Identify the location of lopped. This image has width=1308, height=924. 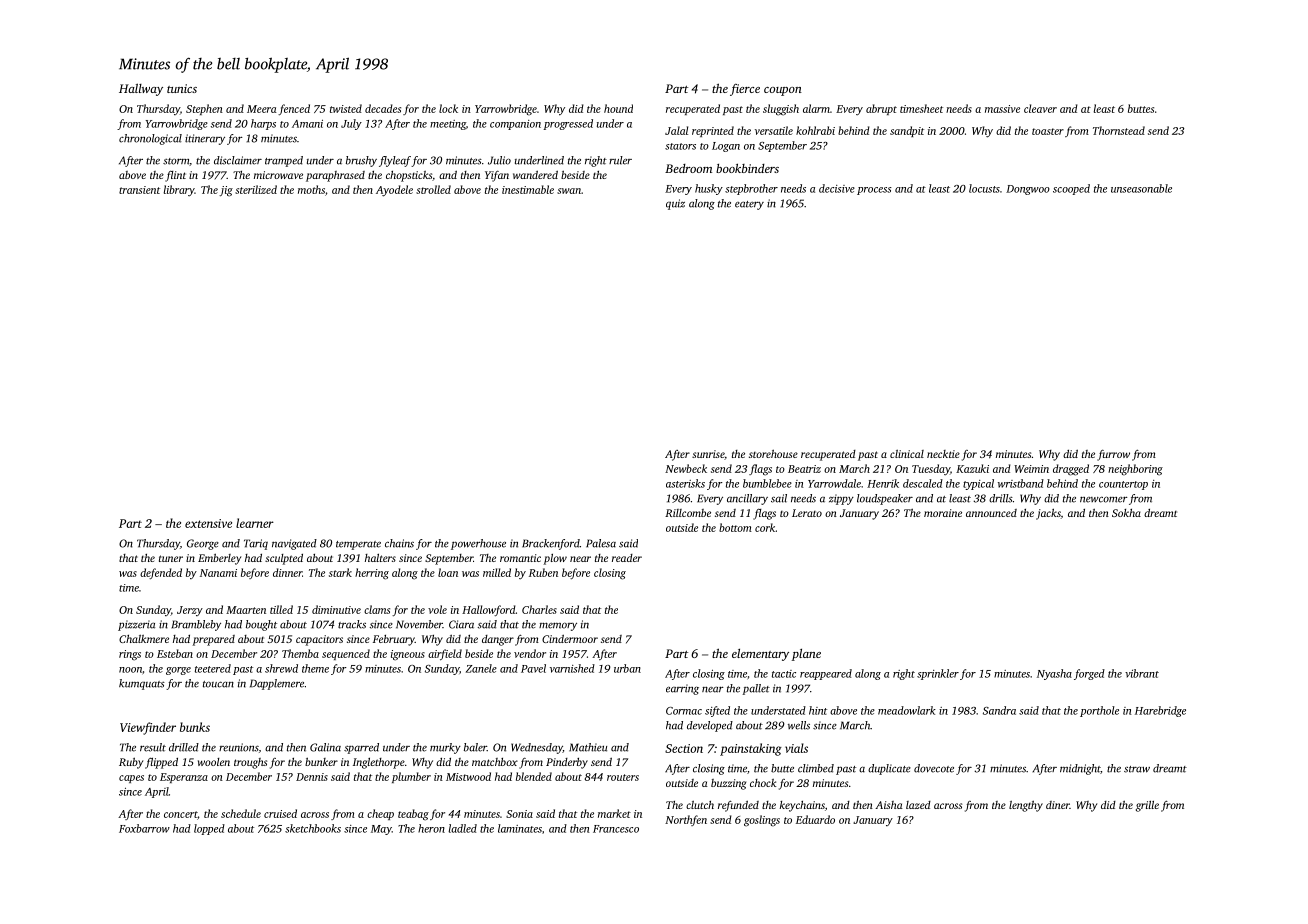
(209, 829).
